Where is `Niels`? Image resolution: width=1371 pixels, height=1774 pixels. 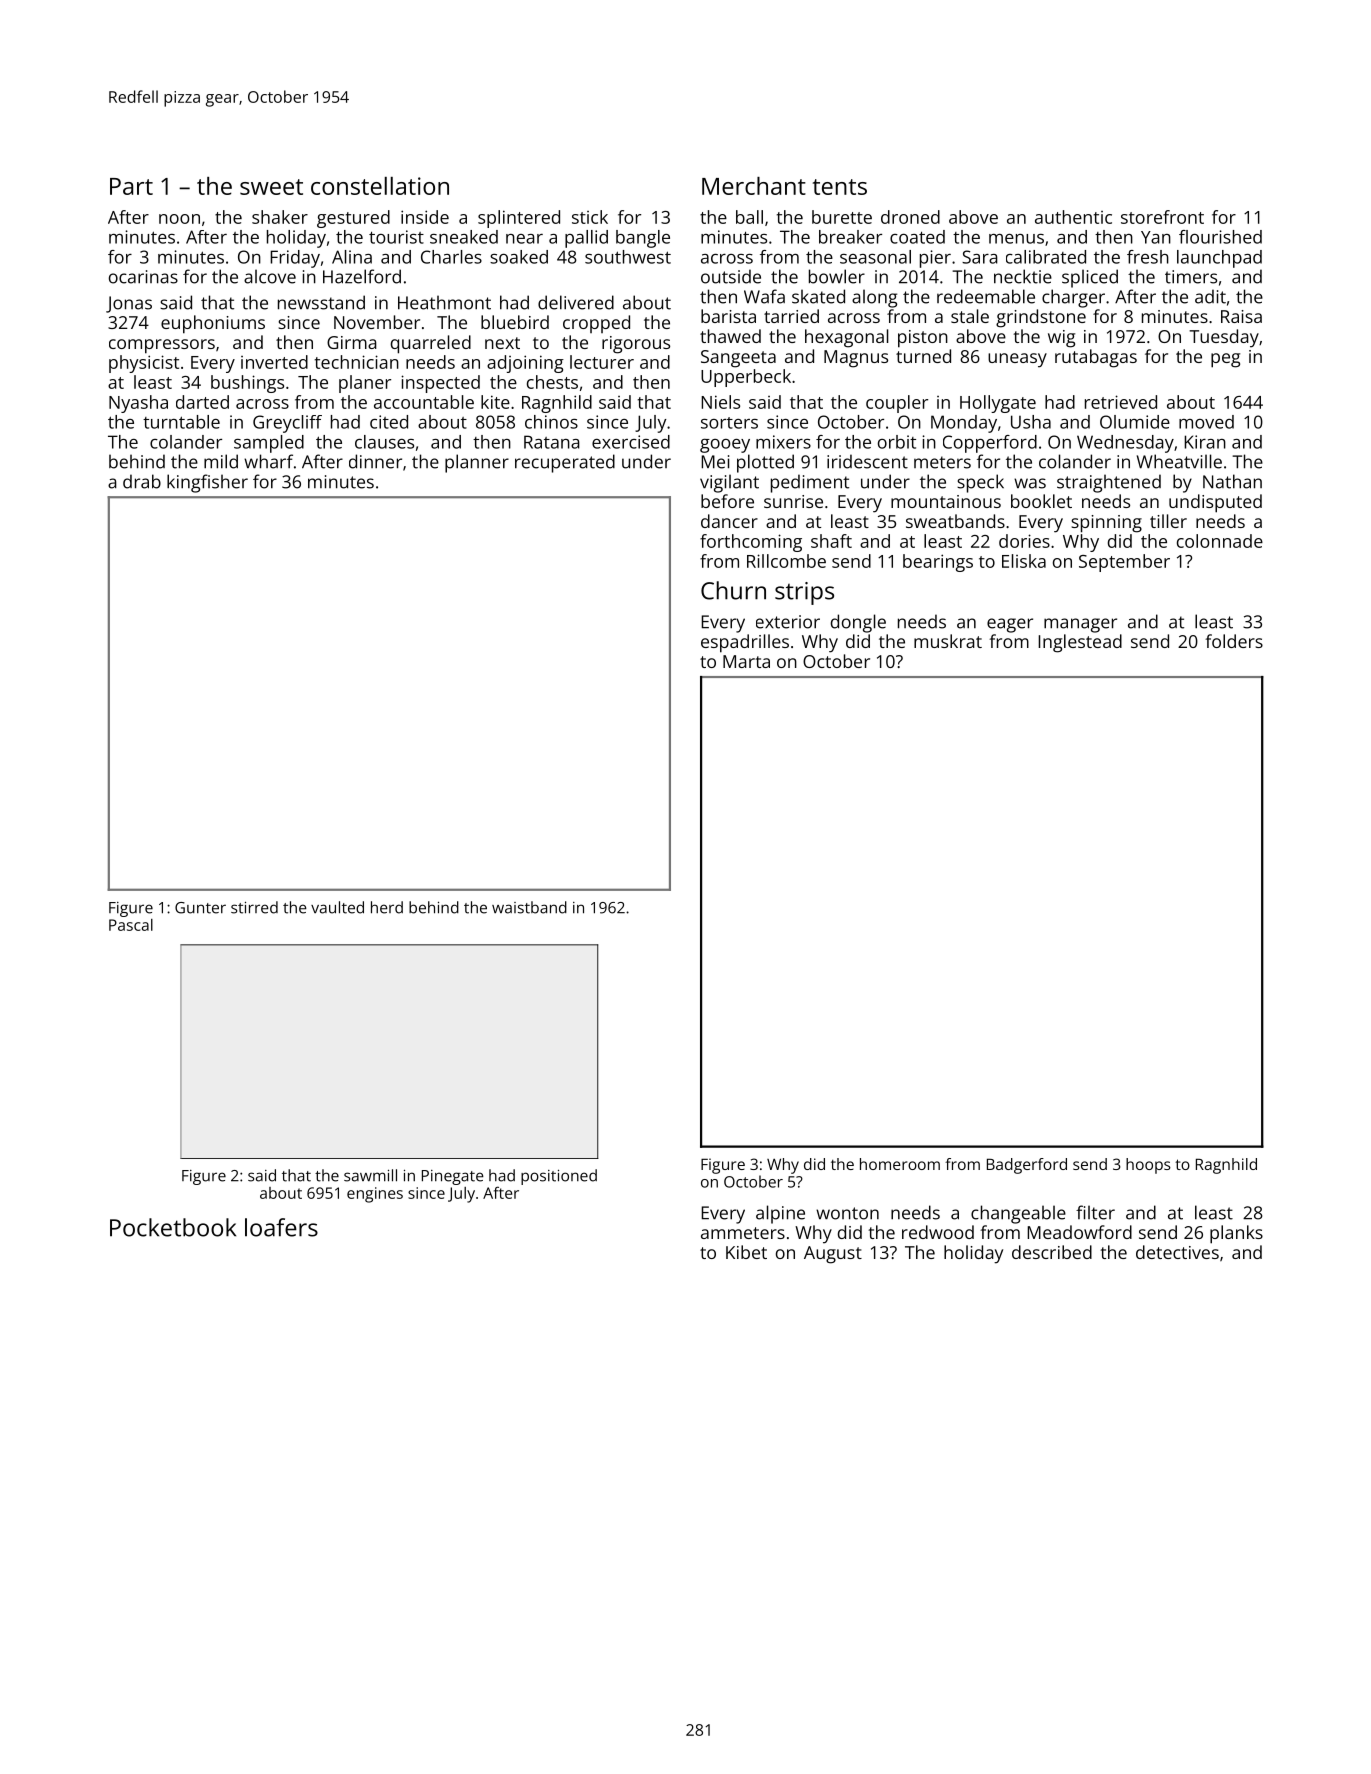
Niels is located at coordinates (720, 402).
